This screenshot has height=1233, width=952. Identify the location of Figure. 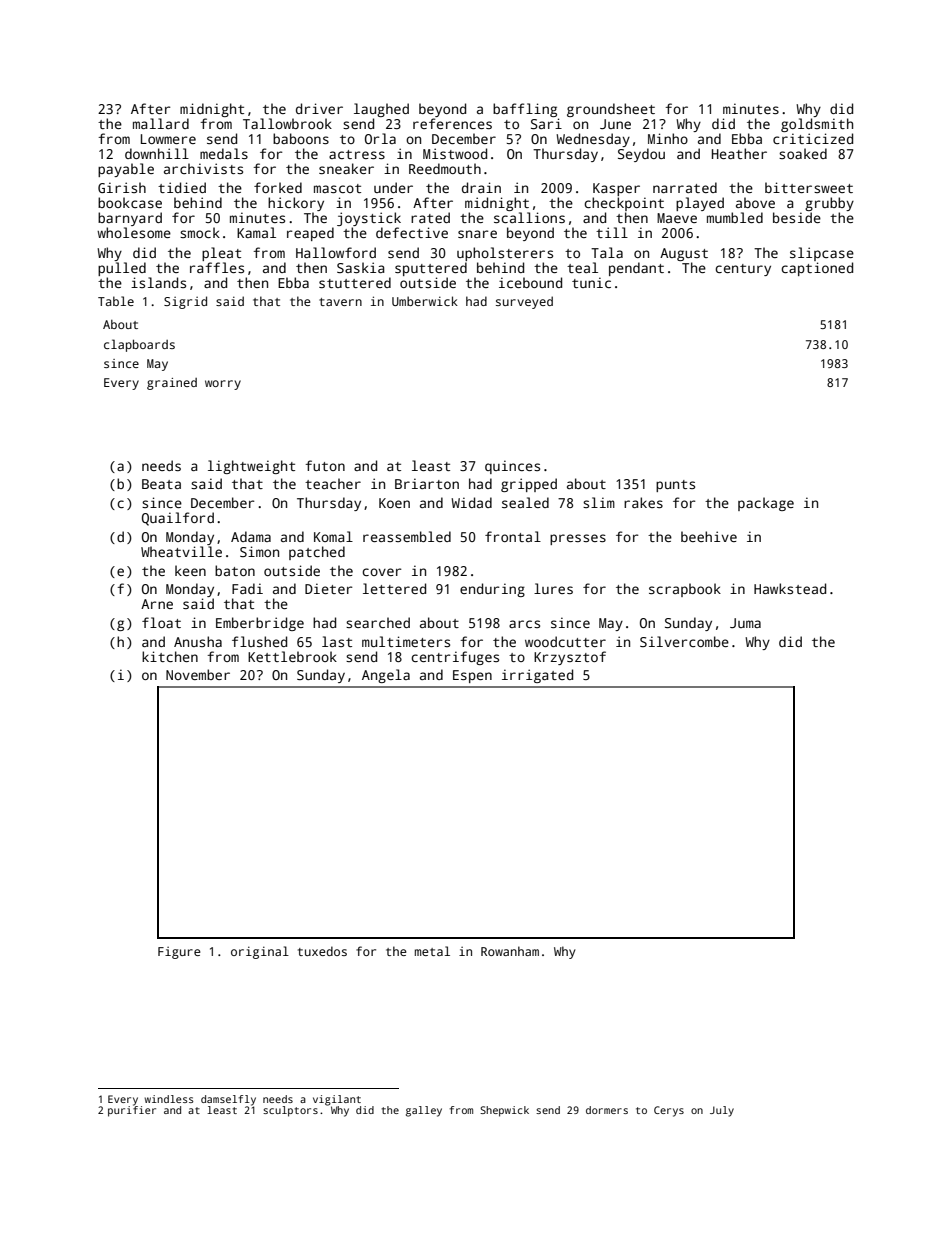
(179, 953).
